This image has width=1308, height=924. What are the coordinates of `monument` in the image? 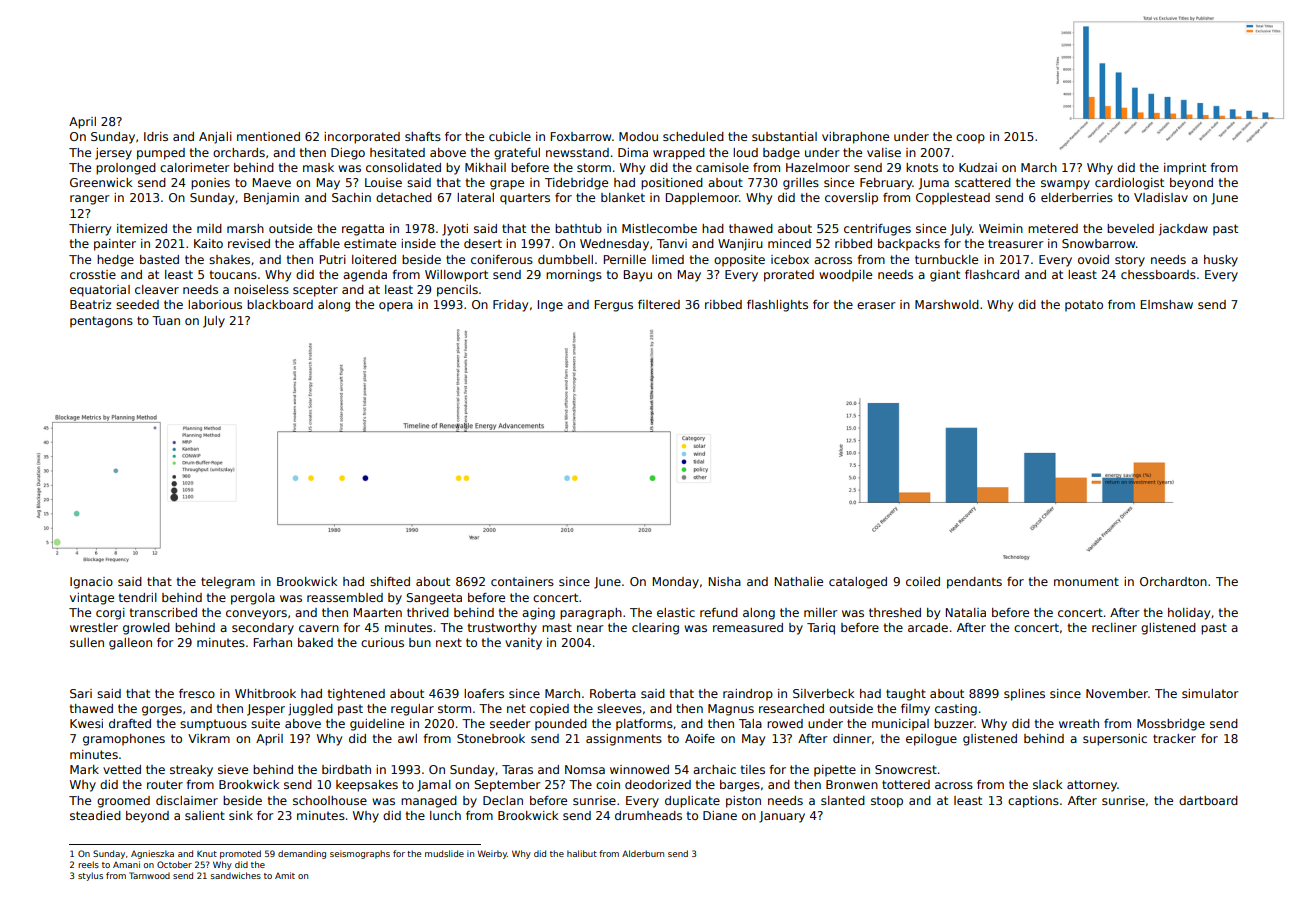 It's located at (1086, 581).
